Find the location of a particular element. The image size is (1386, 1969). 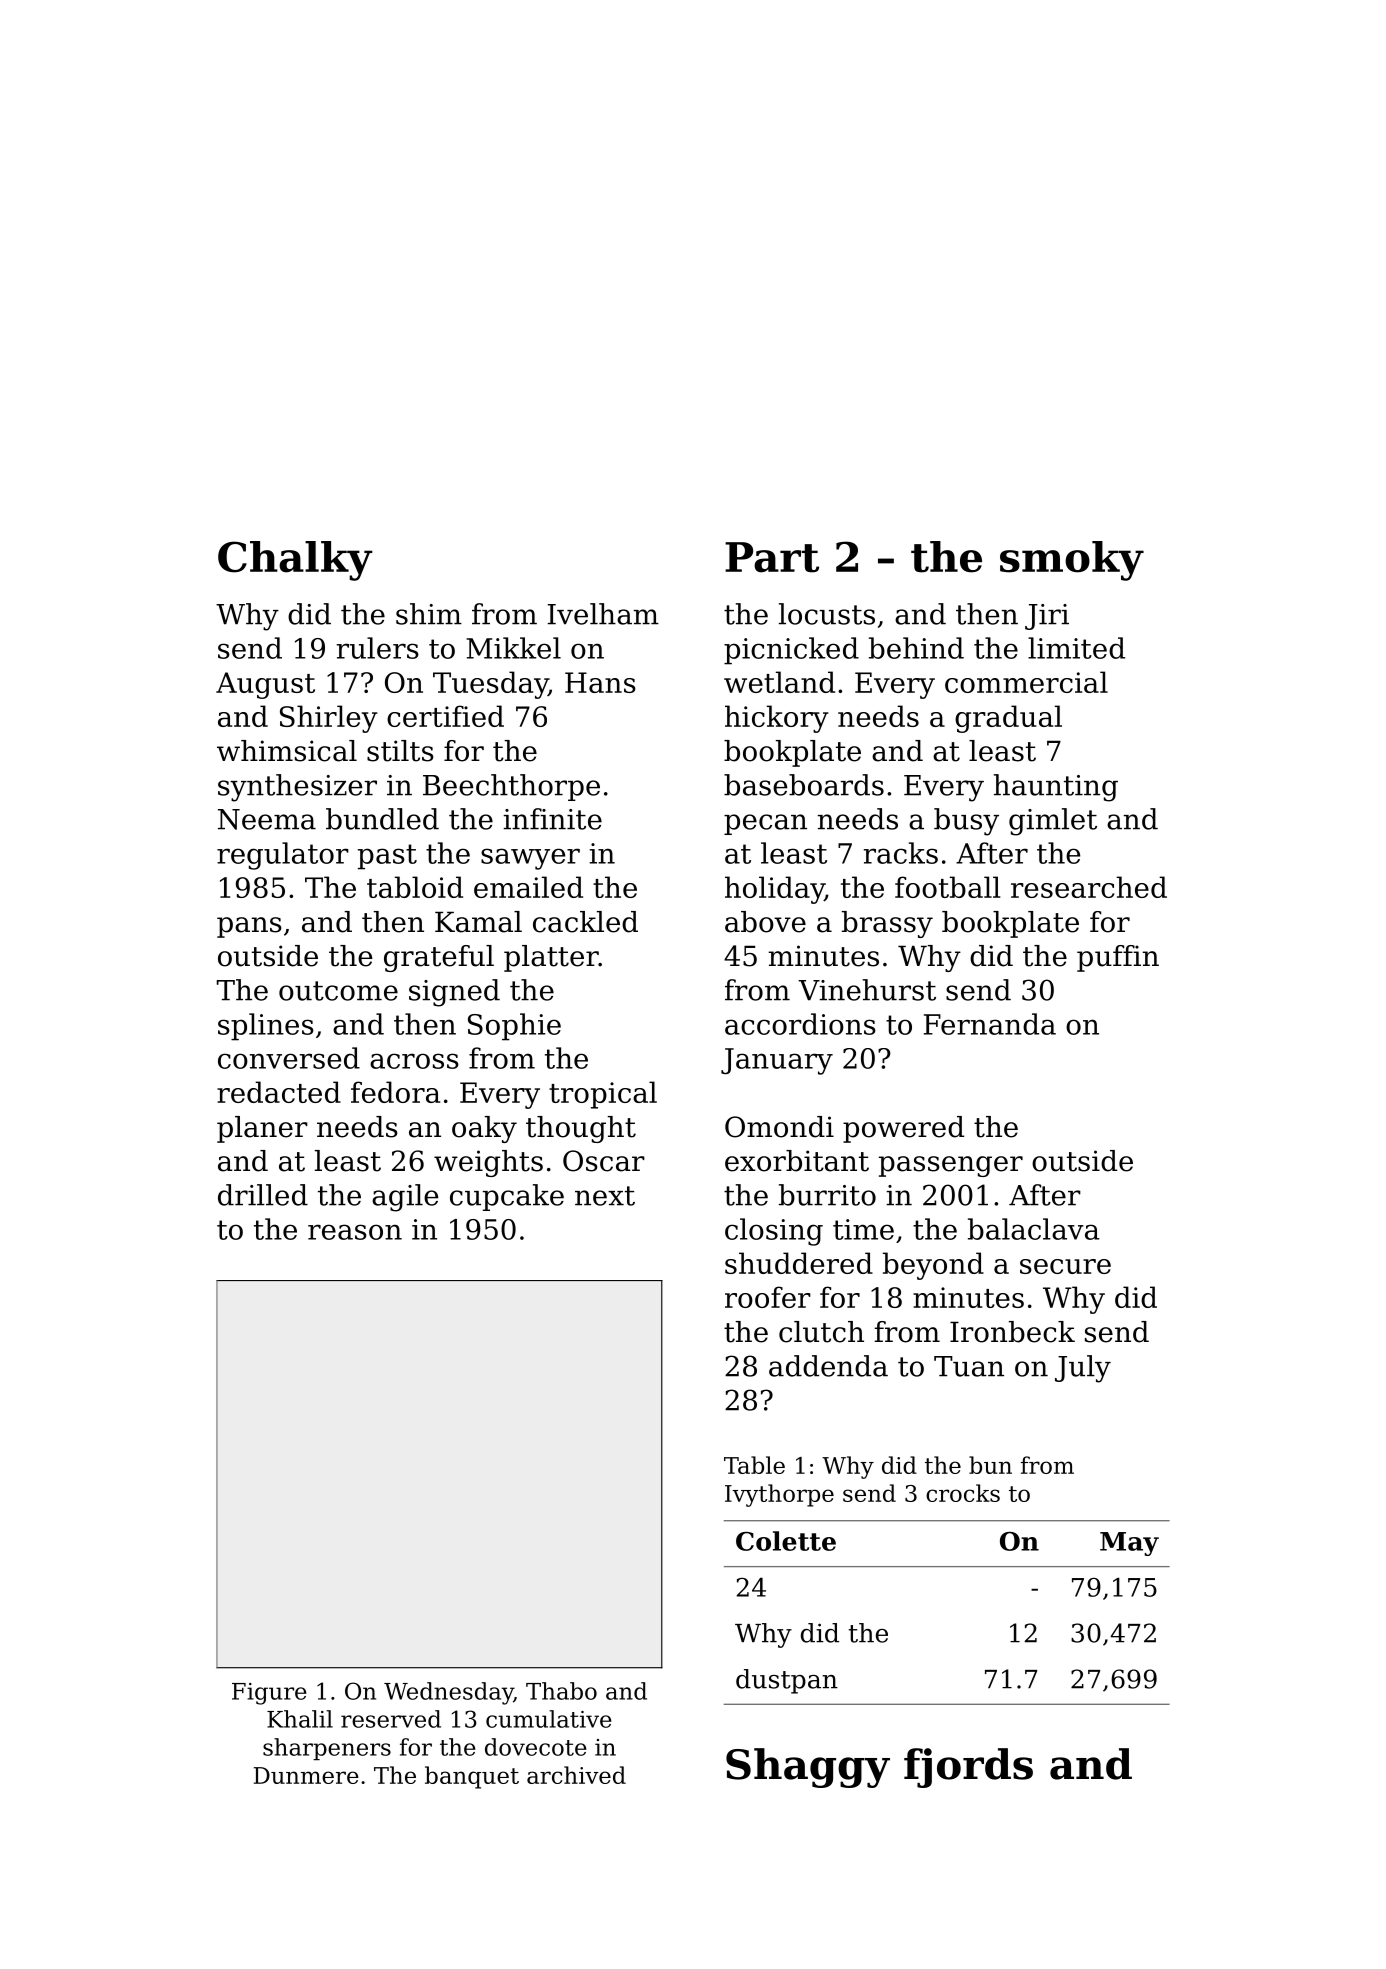

July is located at coordinates (1083, 1369).
